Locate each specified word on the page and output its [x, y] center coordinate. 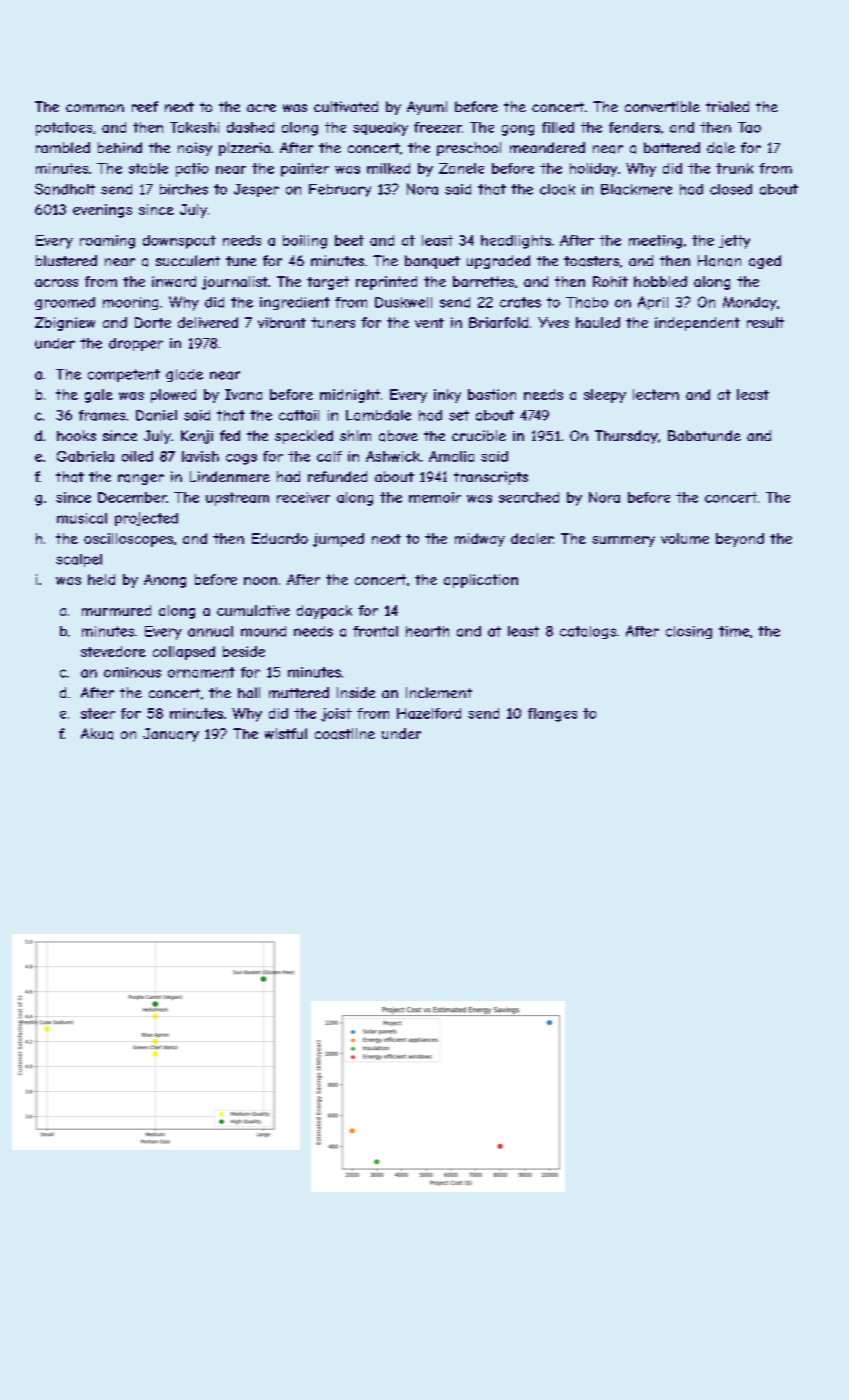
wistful [286, 733]
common [95, 108]
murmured [116, 610]
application [481, 581]
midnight [350, 396]
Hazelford [429, 713]
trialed [727, 106]
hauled [598, 322]
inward [174, 281]
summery [623, 541]
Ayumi [427, 108]
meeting [655, 242]
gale [99, 396]
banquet [432, 262]
